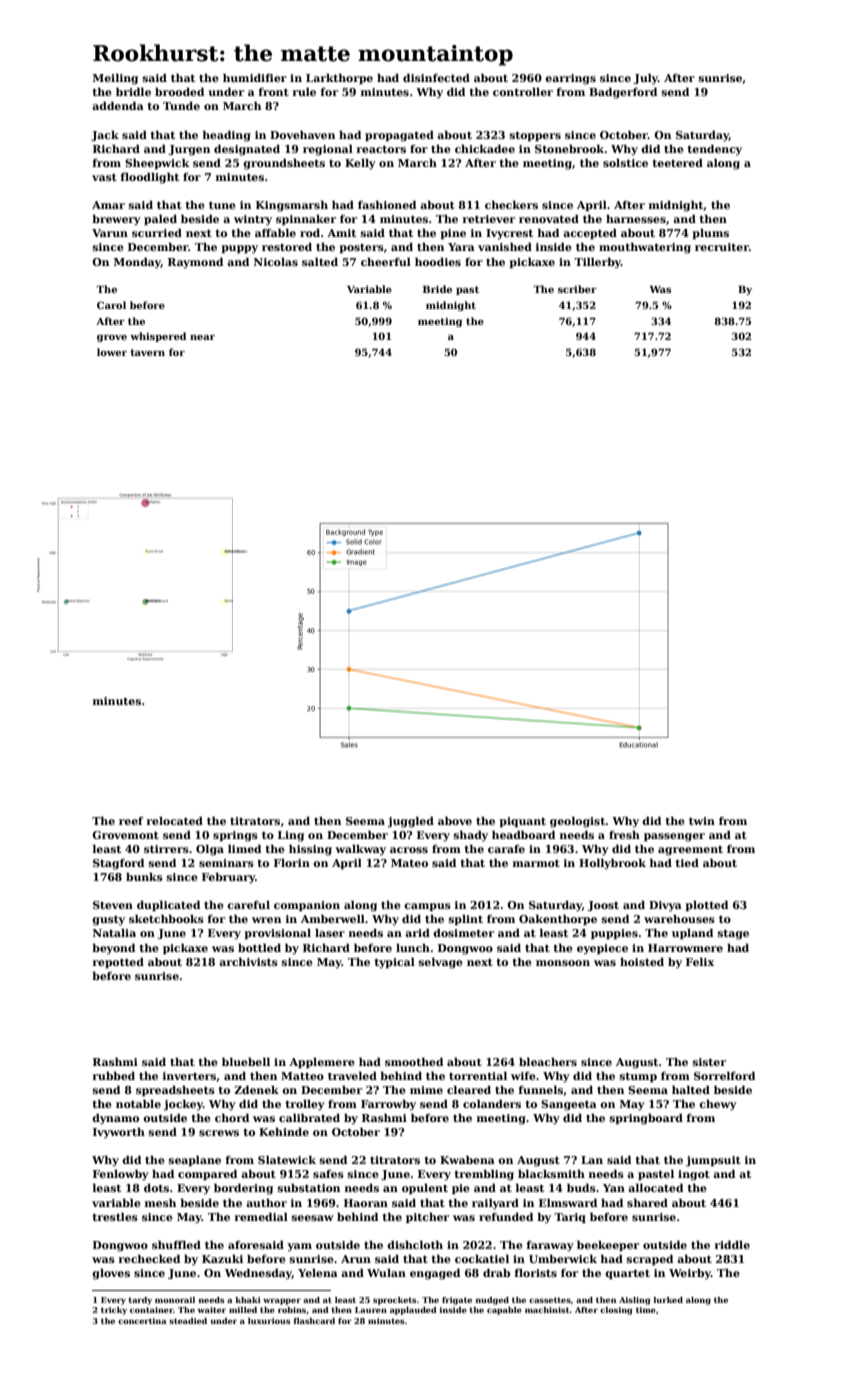  I want to click on near, so click(202, 337).
